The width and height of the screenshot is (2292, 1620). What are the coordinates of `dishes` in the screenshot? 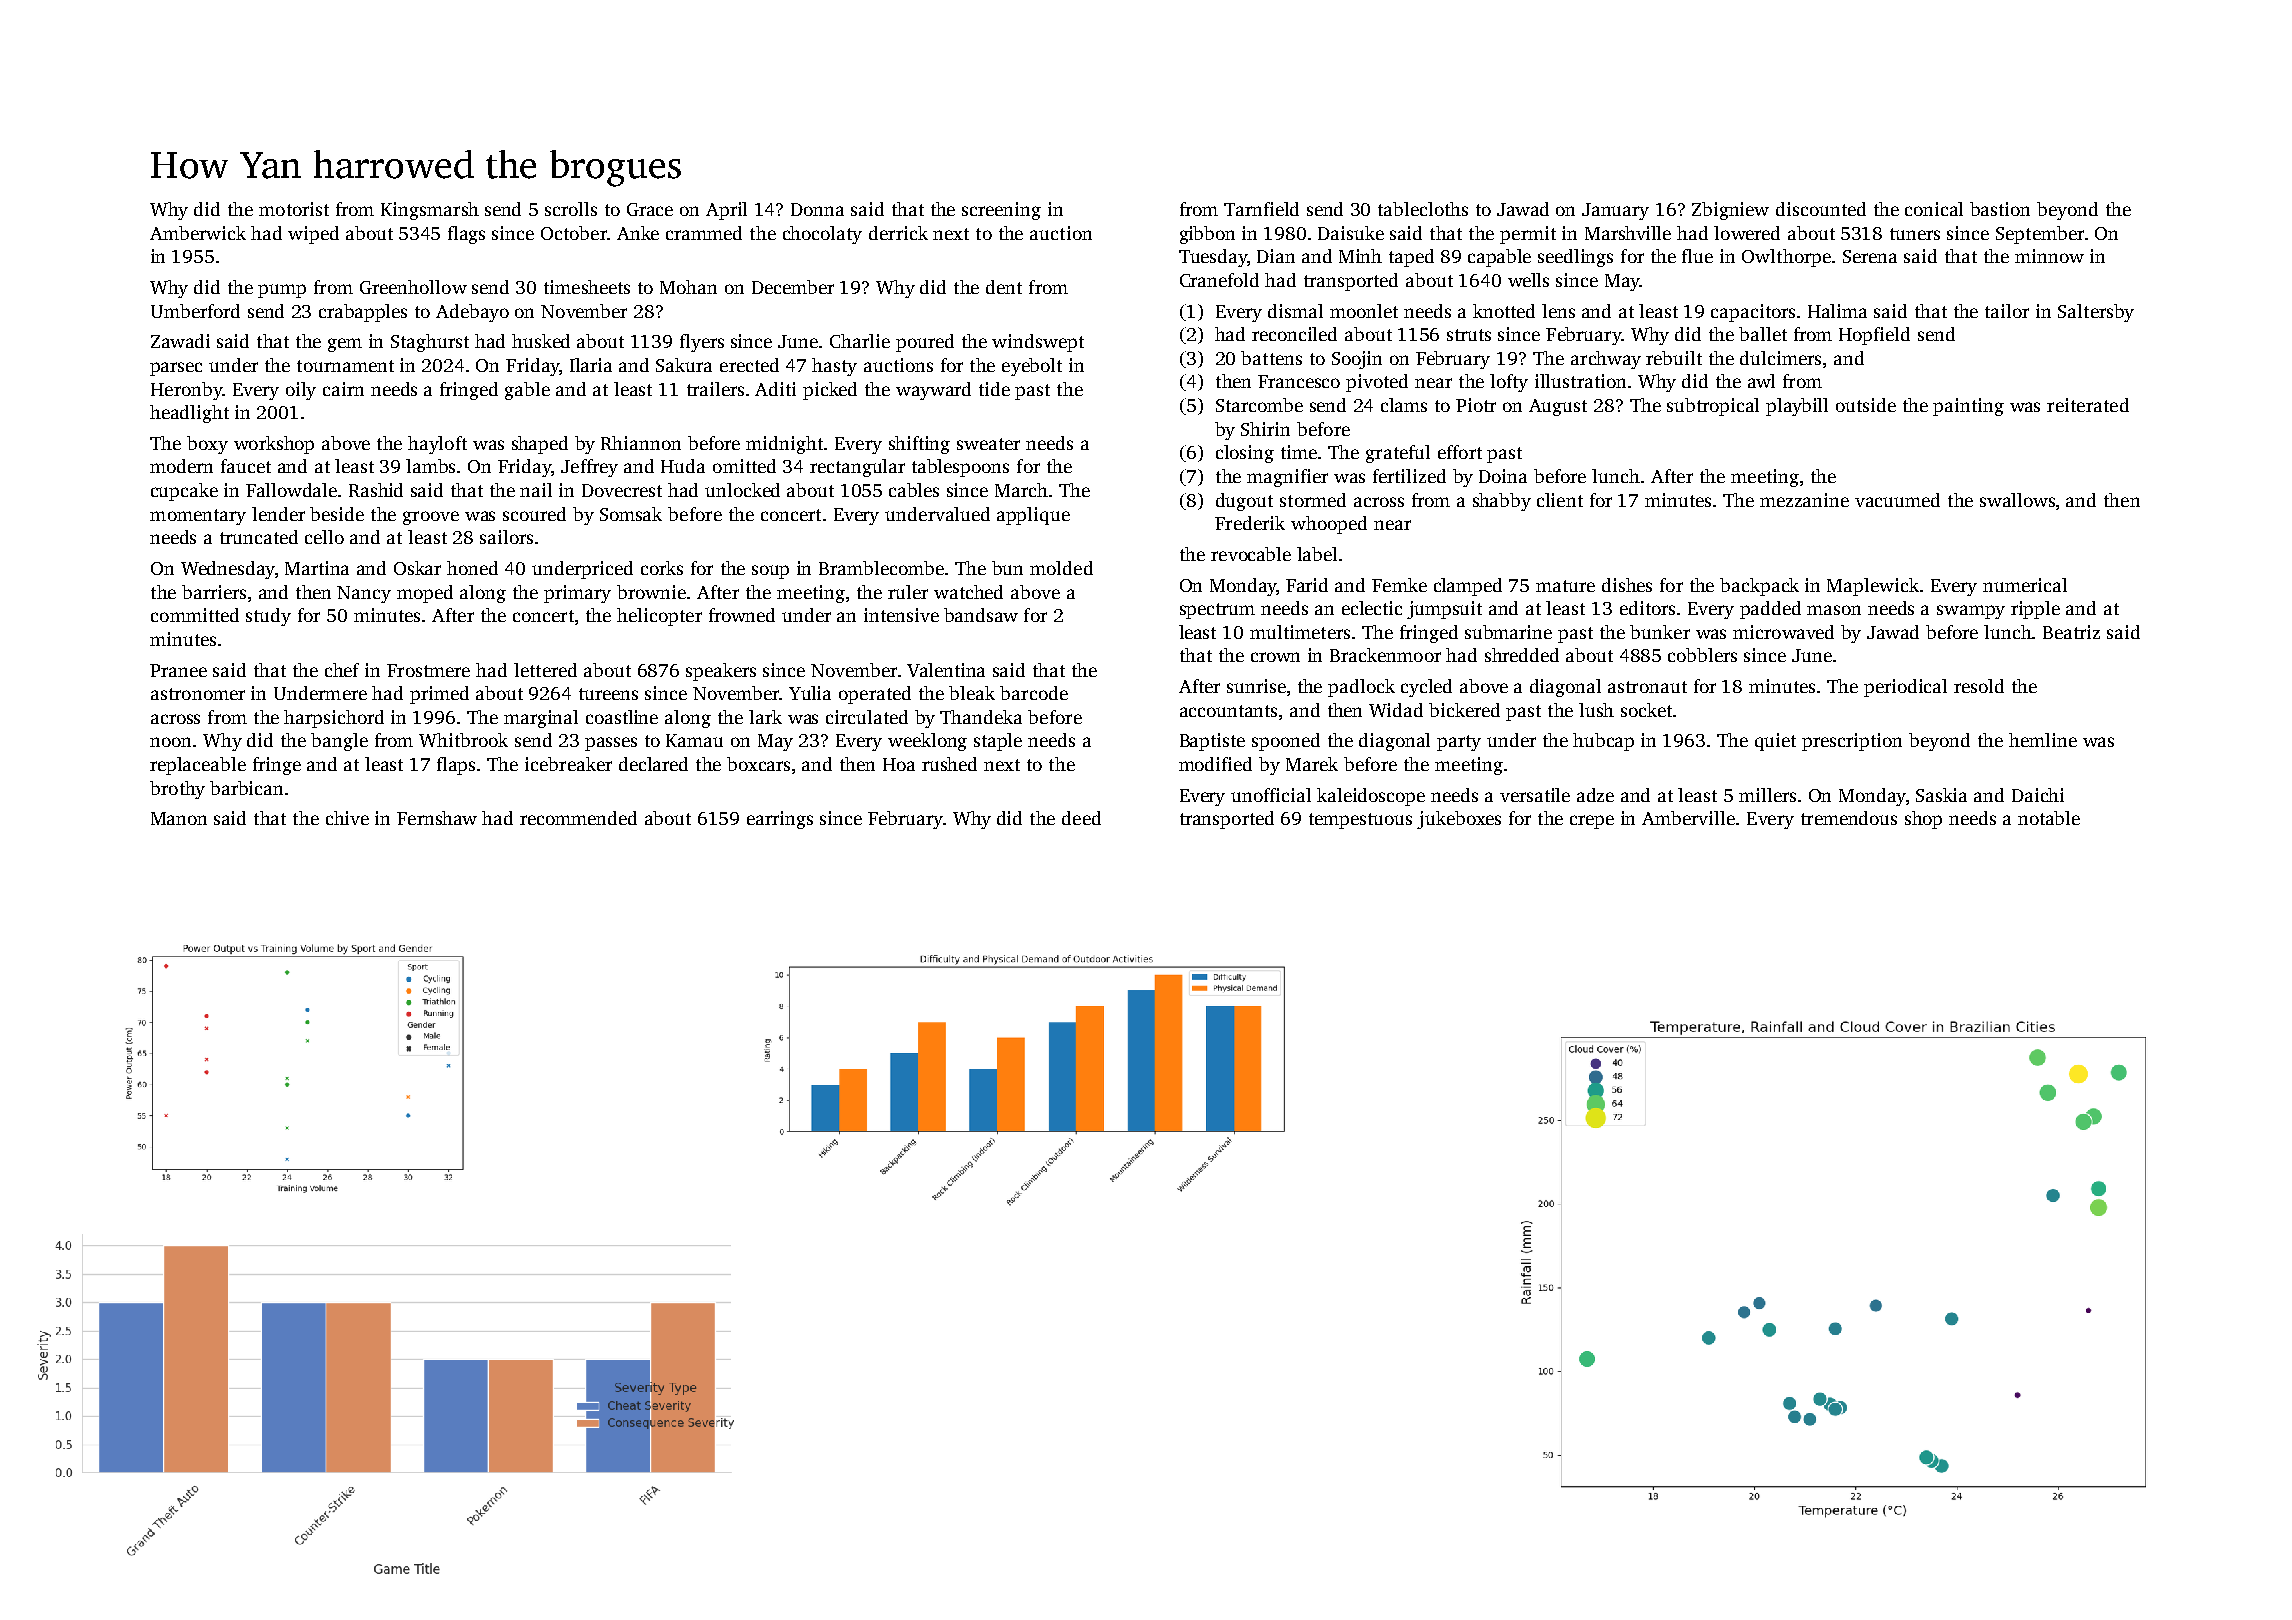 It's located at (1627, 585).
